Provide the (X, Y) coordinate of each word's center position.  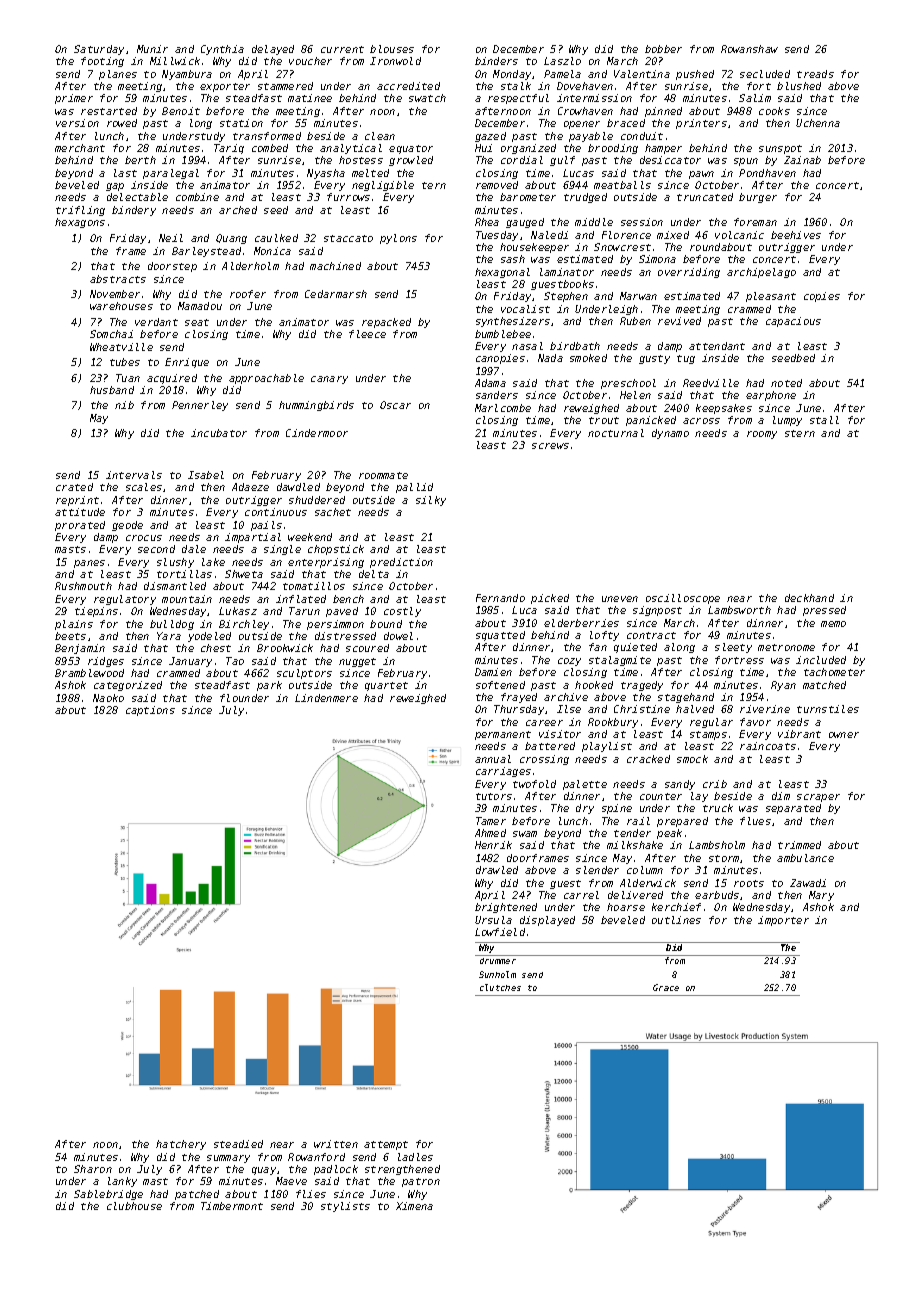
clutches (500, 987)
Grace (666, 987)
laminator (567, 272)
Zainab (802, 160)
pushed (695, 75)
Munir (152, 49)
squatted (500, 636)
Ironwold (395, 61)
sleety (733, 648)
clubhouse (134, 1206)
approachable (266, 379)
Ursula (493, 920)
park (269, 686)
